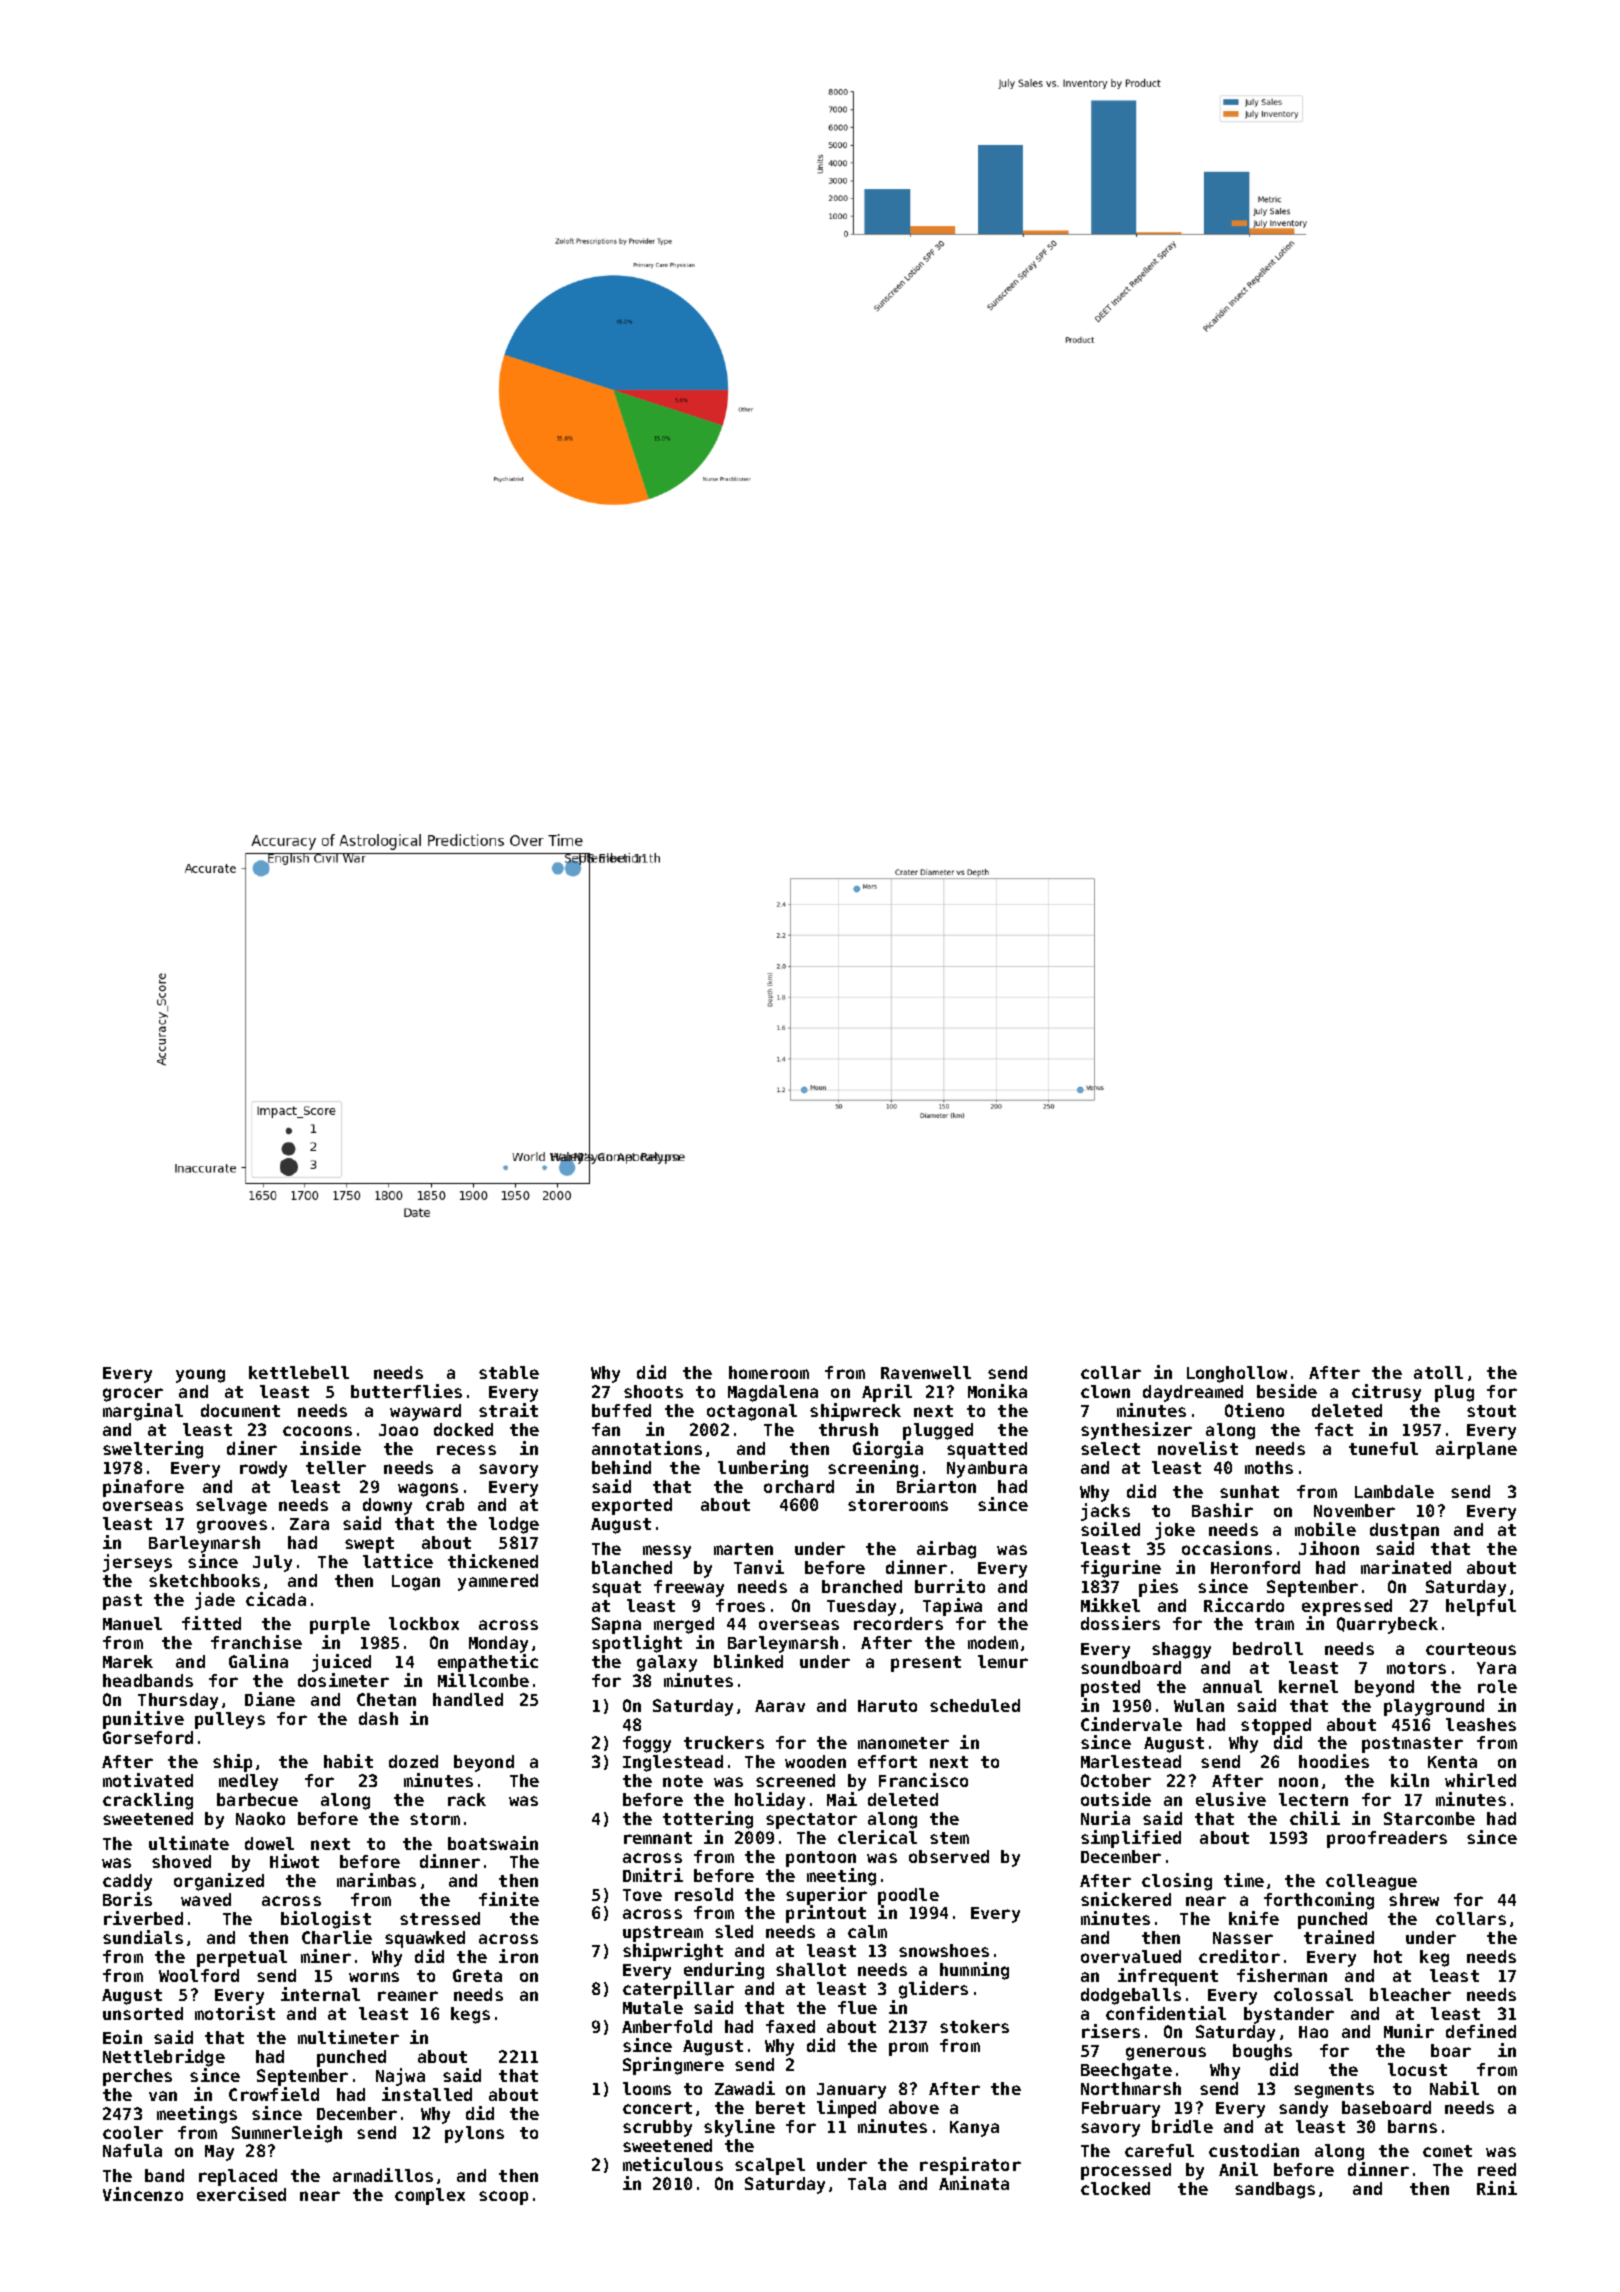 The width and height of the image is (1620, 2292). Describe the element at coordinates (811, 1969) in the image. I see `shallot` at that location.
